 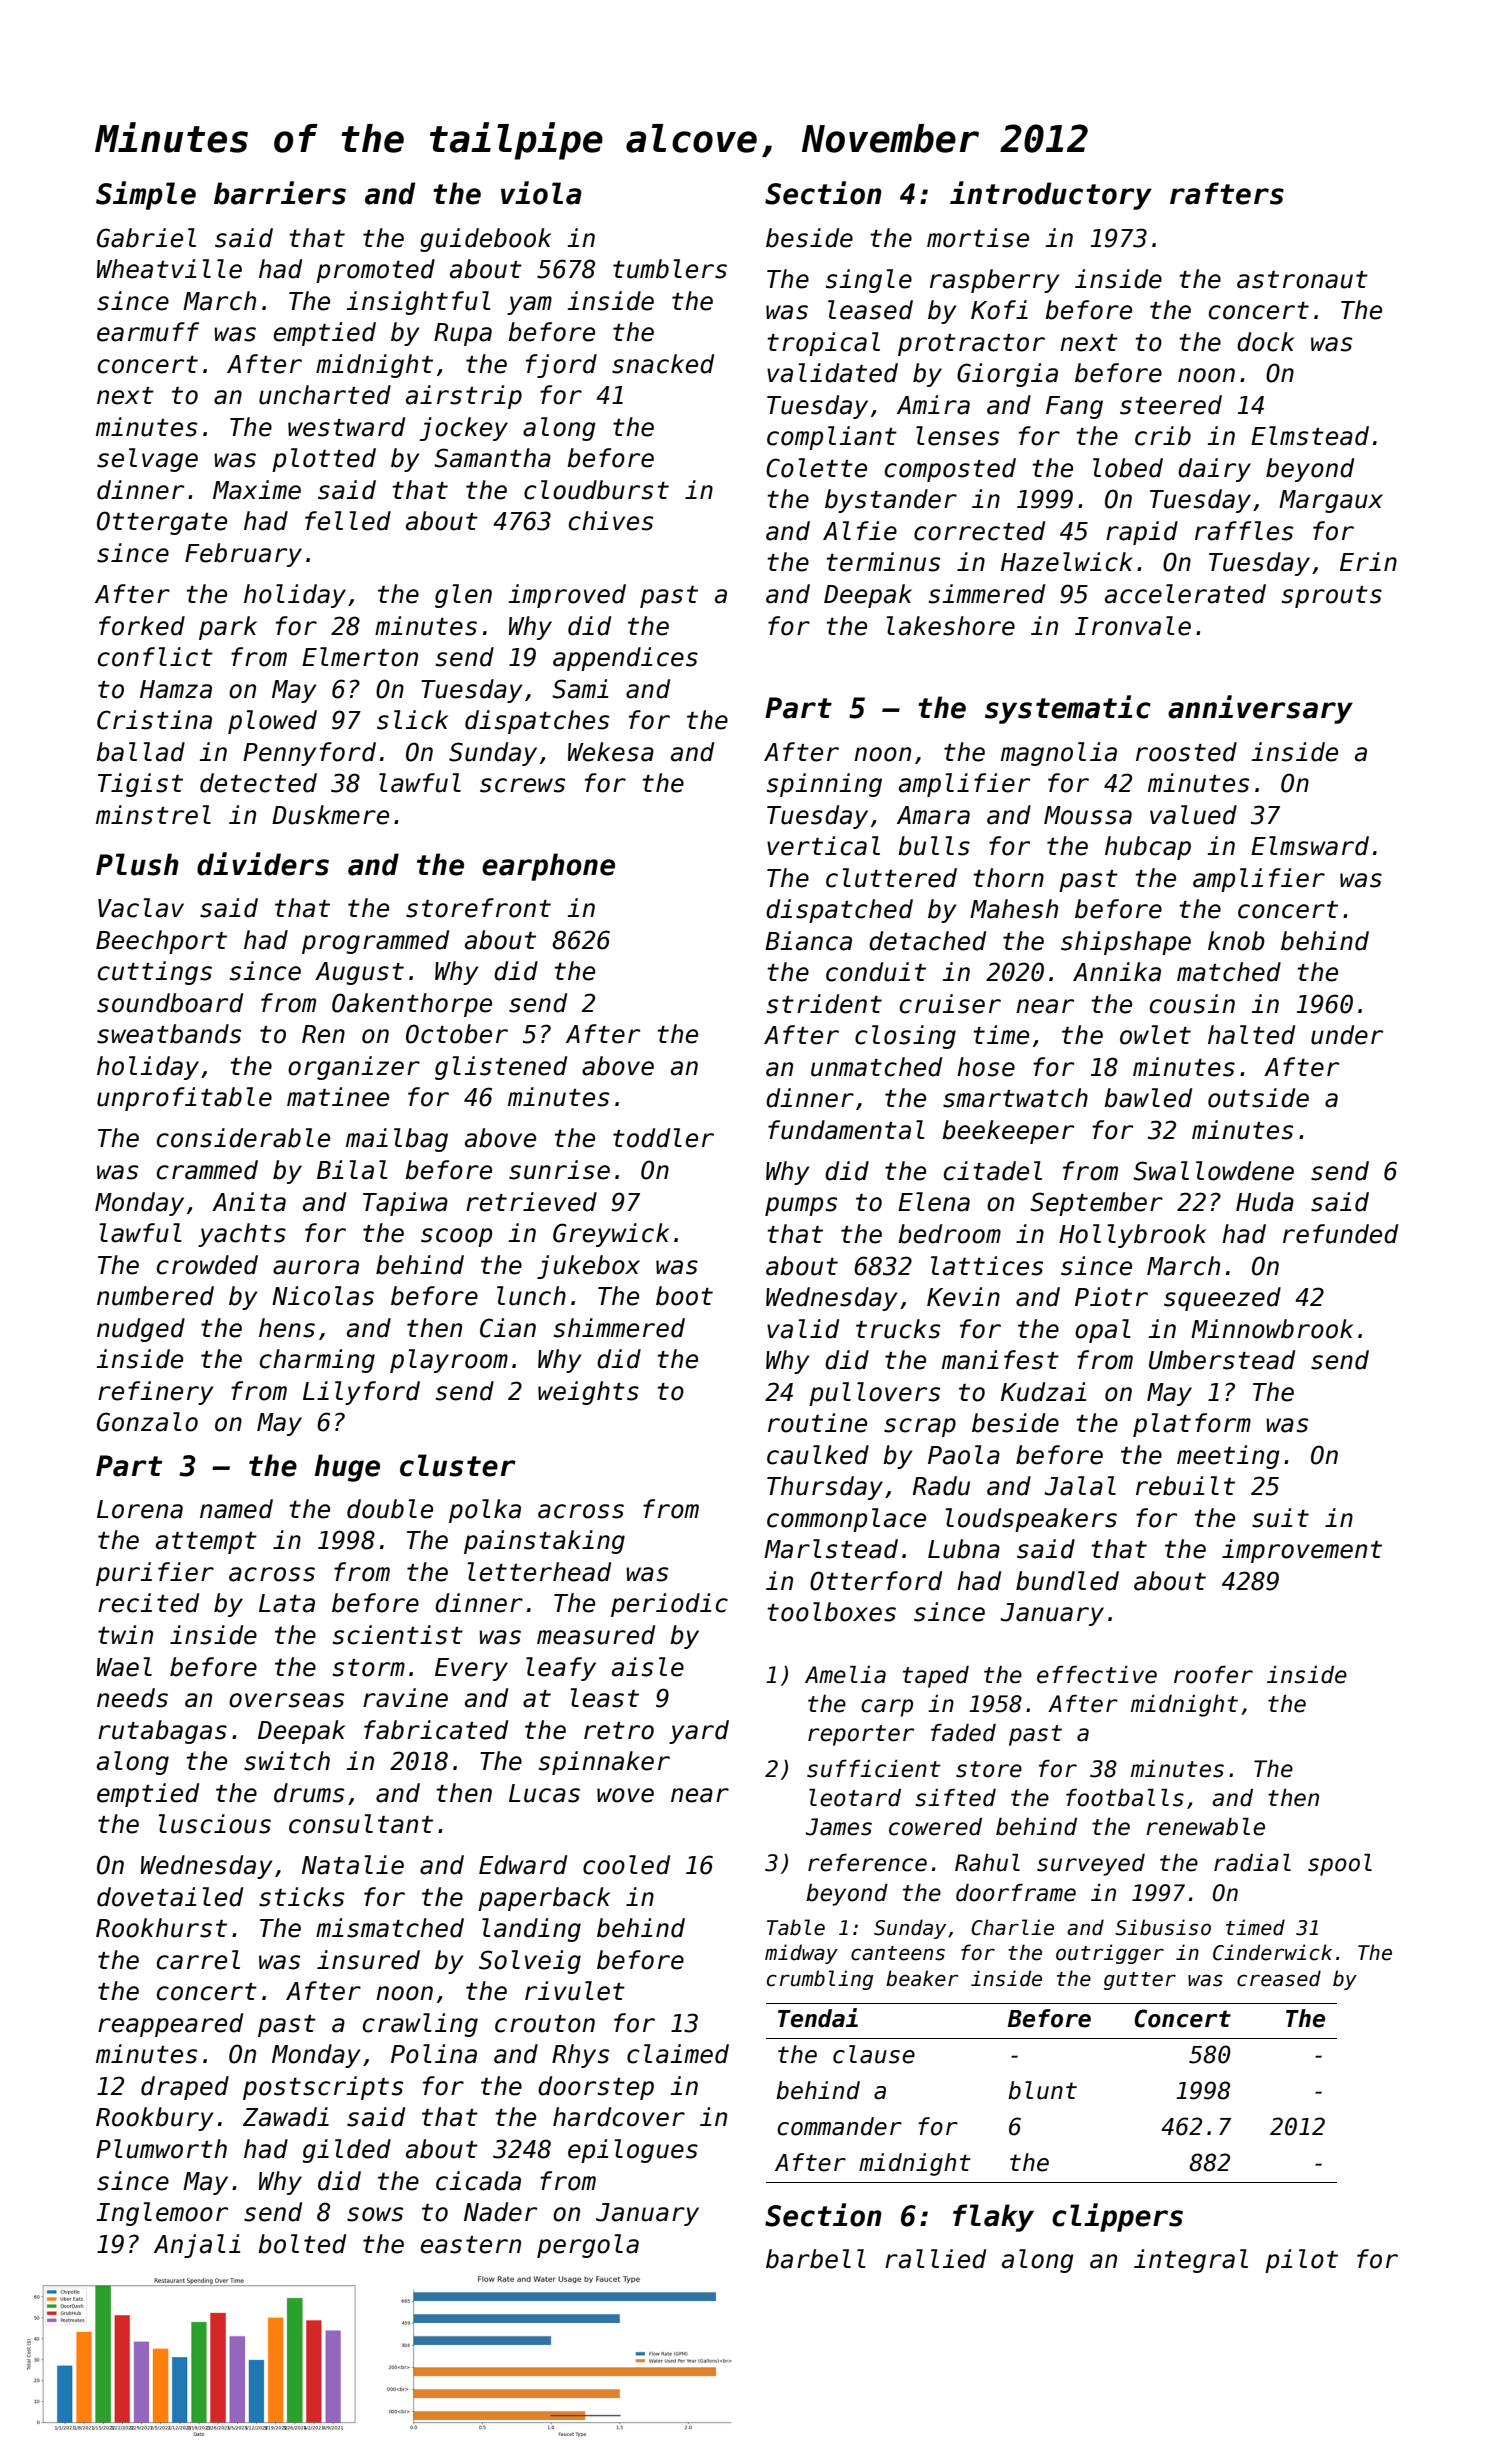 I want to click on Amira, so click(x=933, y=405).
